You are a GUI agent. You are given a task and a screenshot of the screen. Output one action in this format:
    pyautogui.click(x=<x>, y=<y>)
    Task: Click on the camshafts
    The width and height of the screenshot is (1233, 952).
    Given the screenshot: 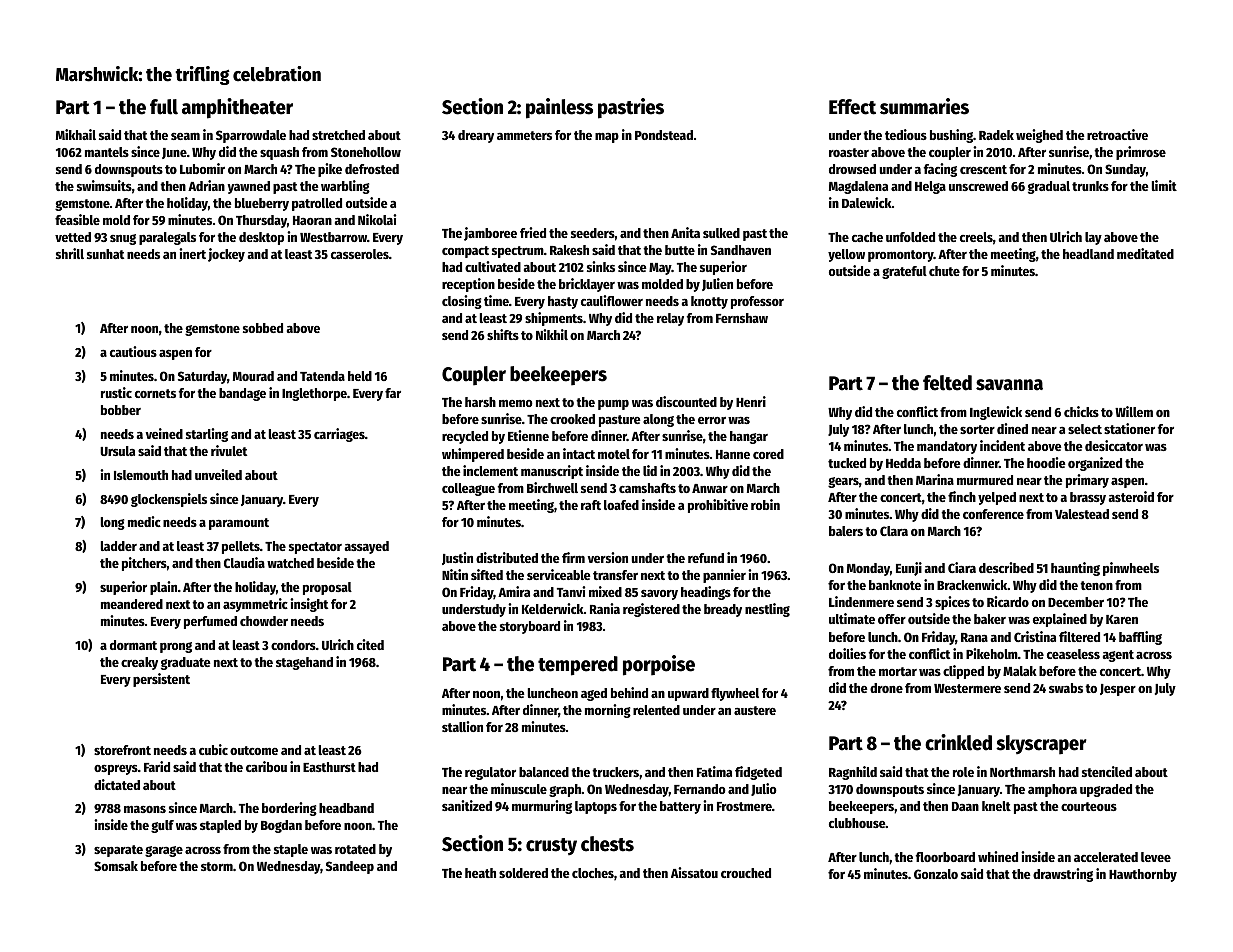 What is the action you would take?
    pyautogui.click(x=647, y=488)
